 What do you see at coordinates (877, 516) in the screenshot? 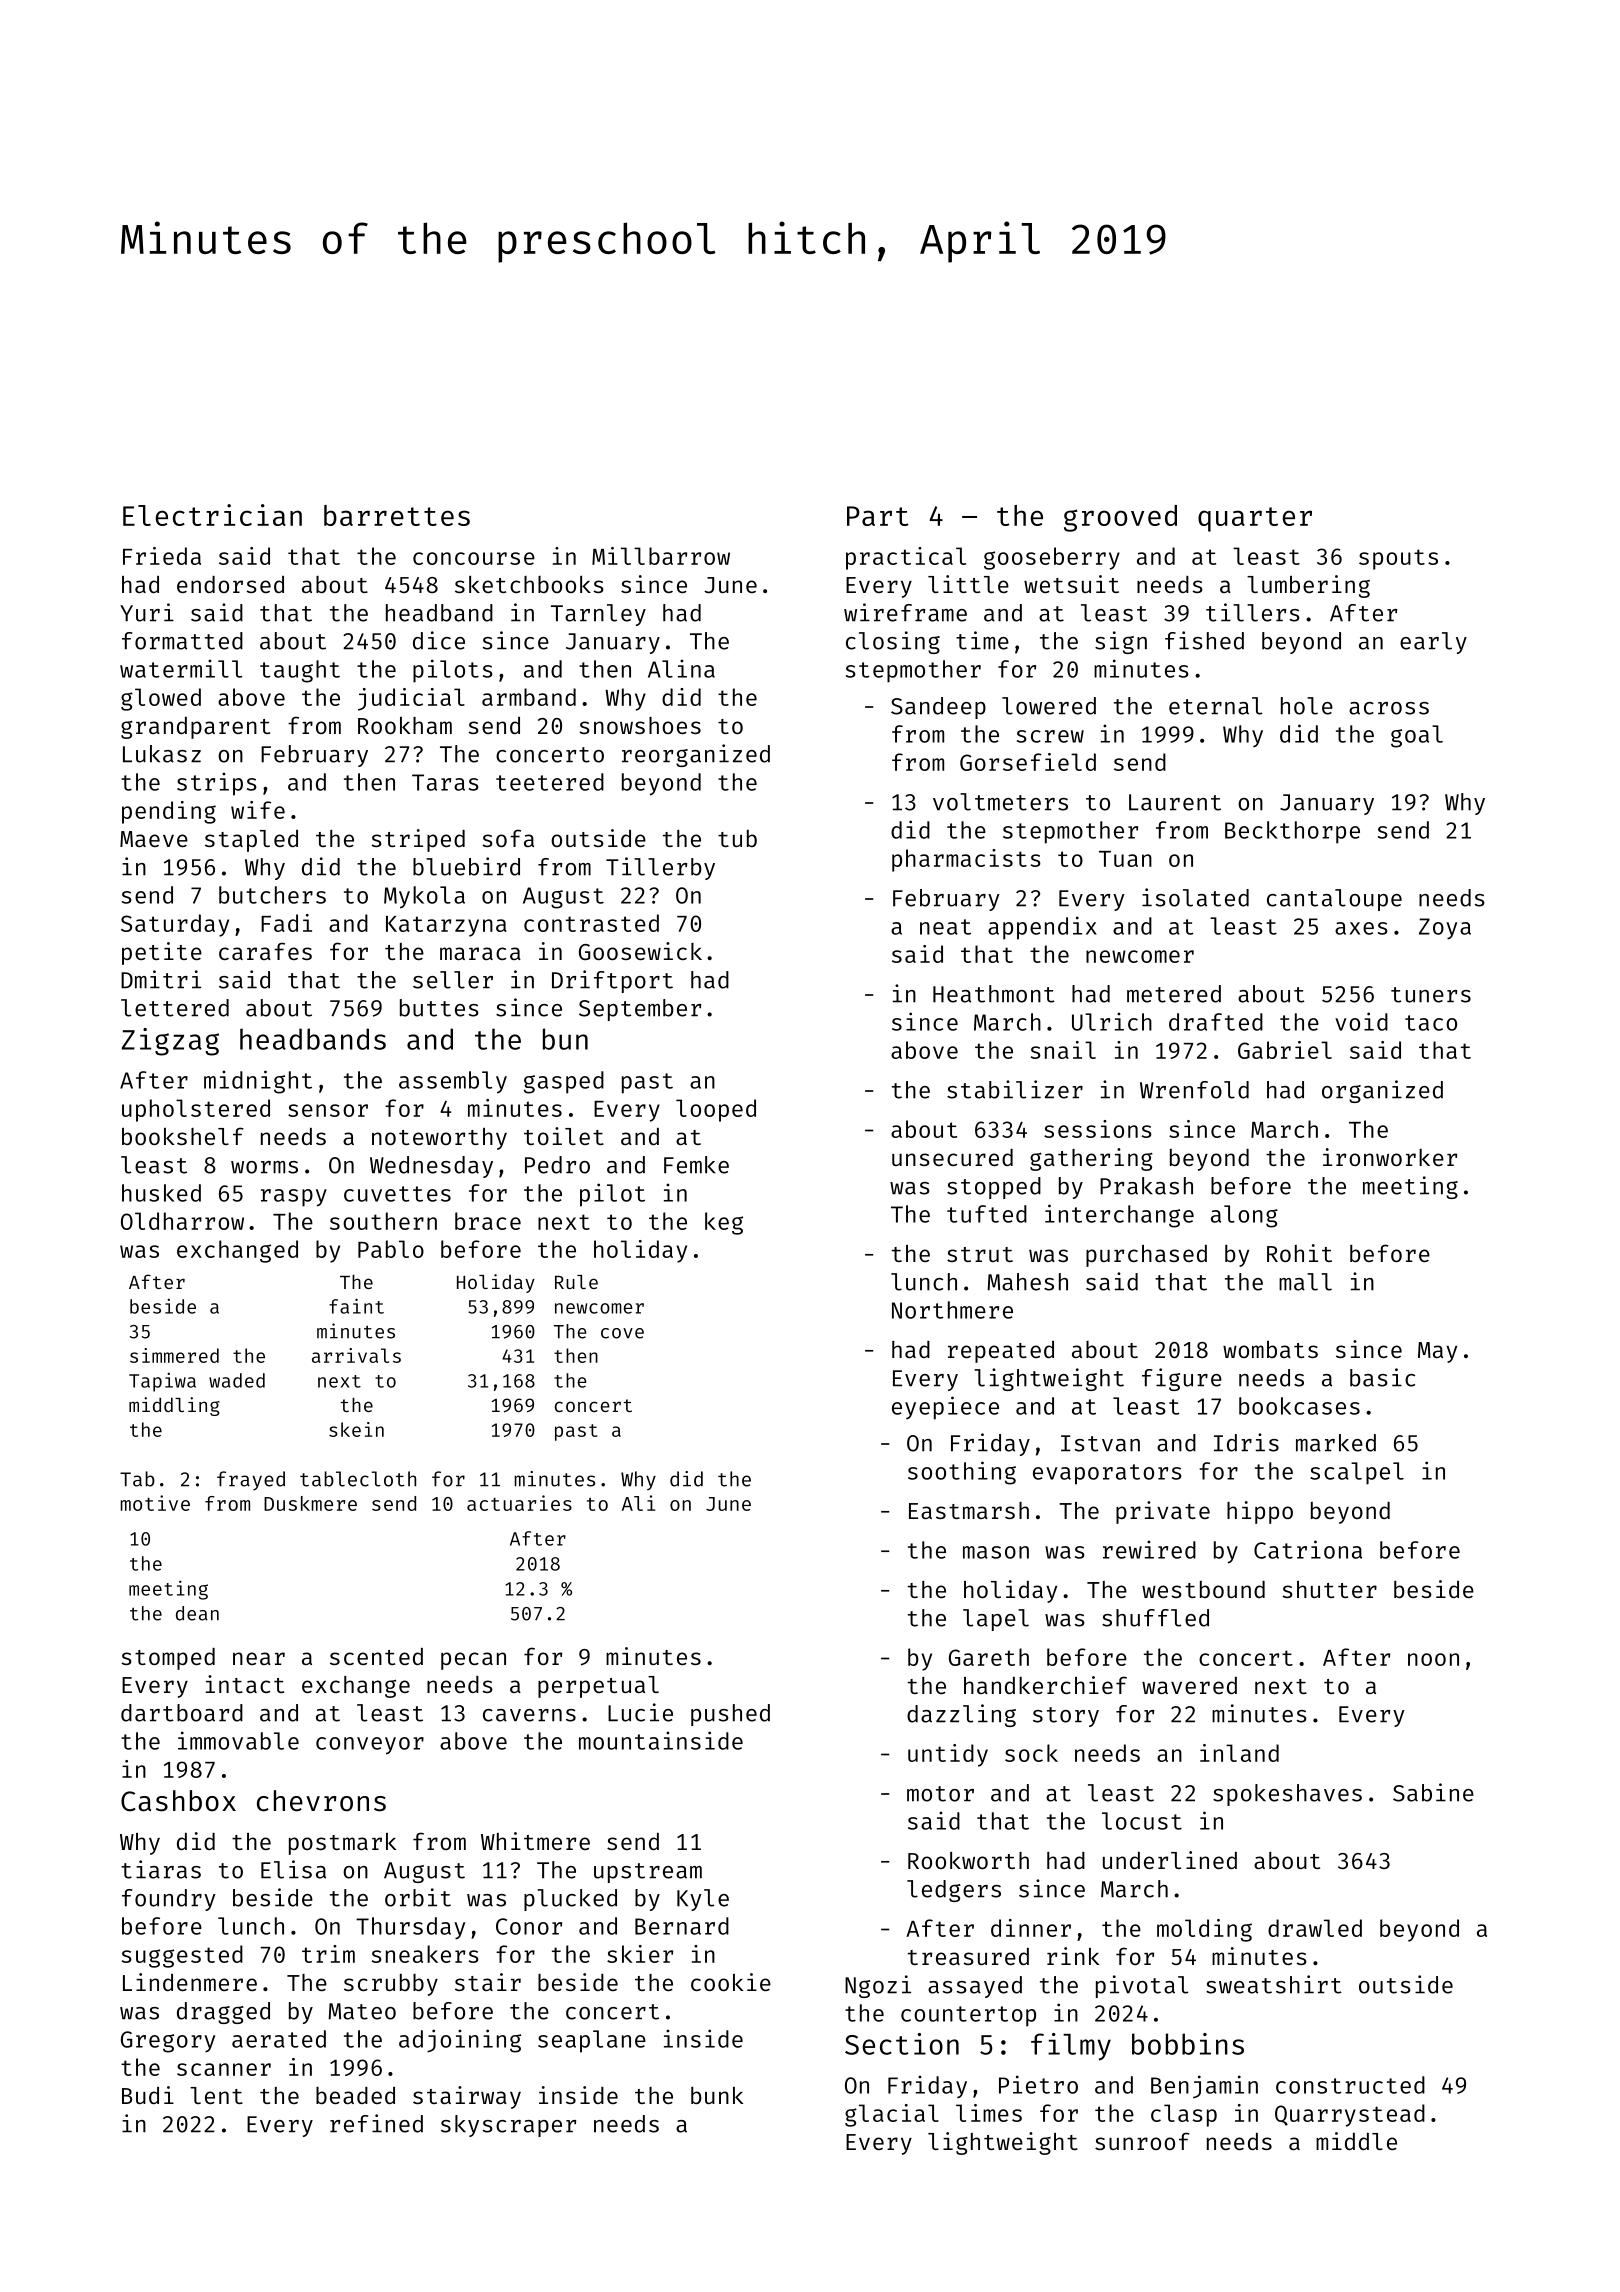
I see `Part` at bounding box center [877, 516].
